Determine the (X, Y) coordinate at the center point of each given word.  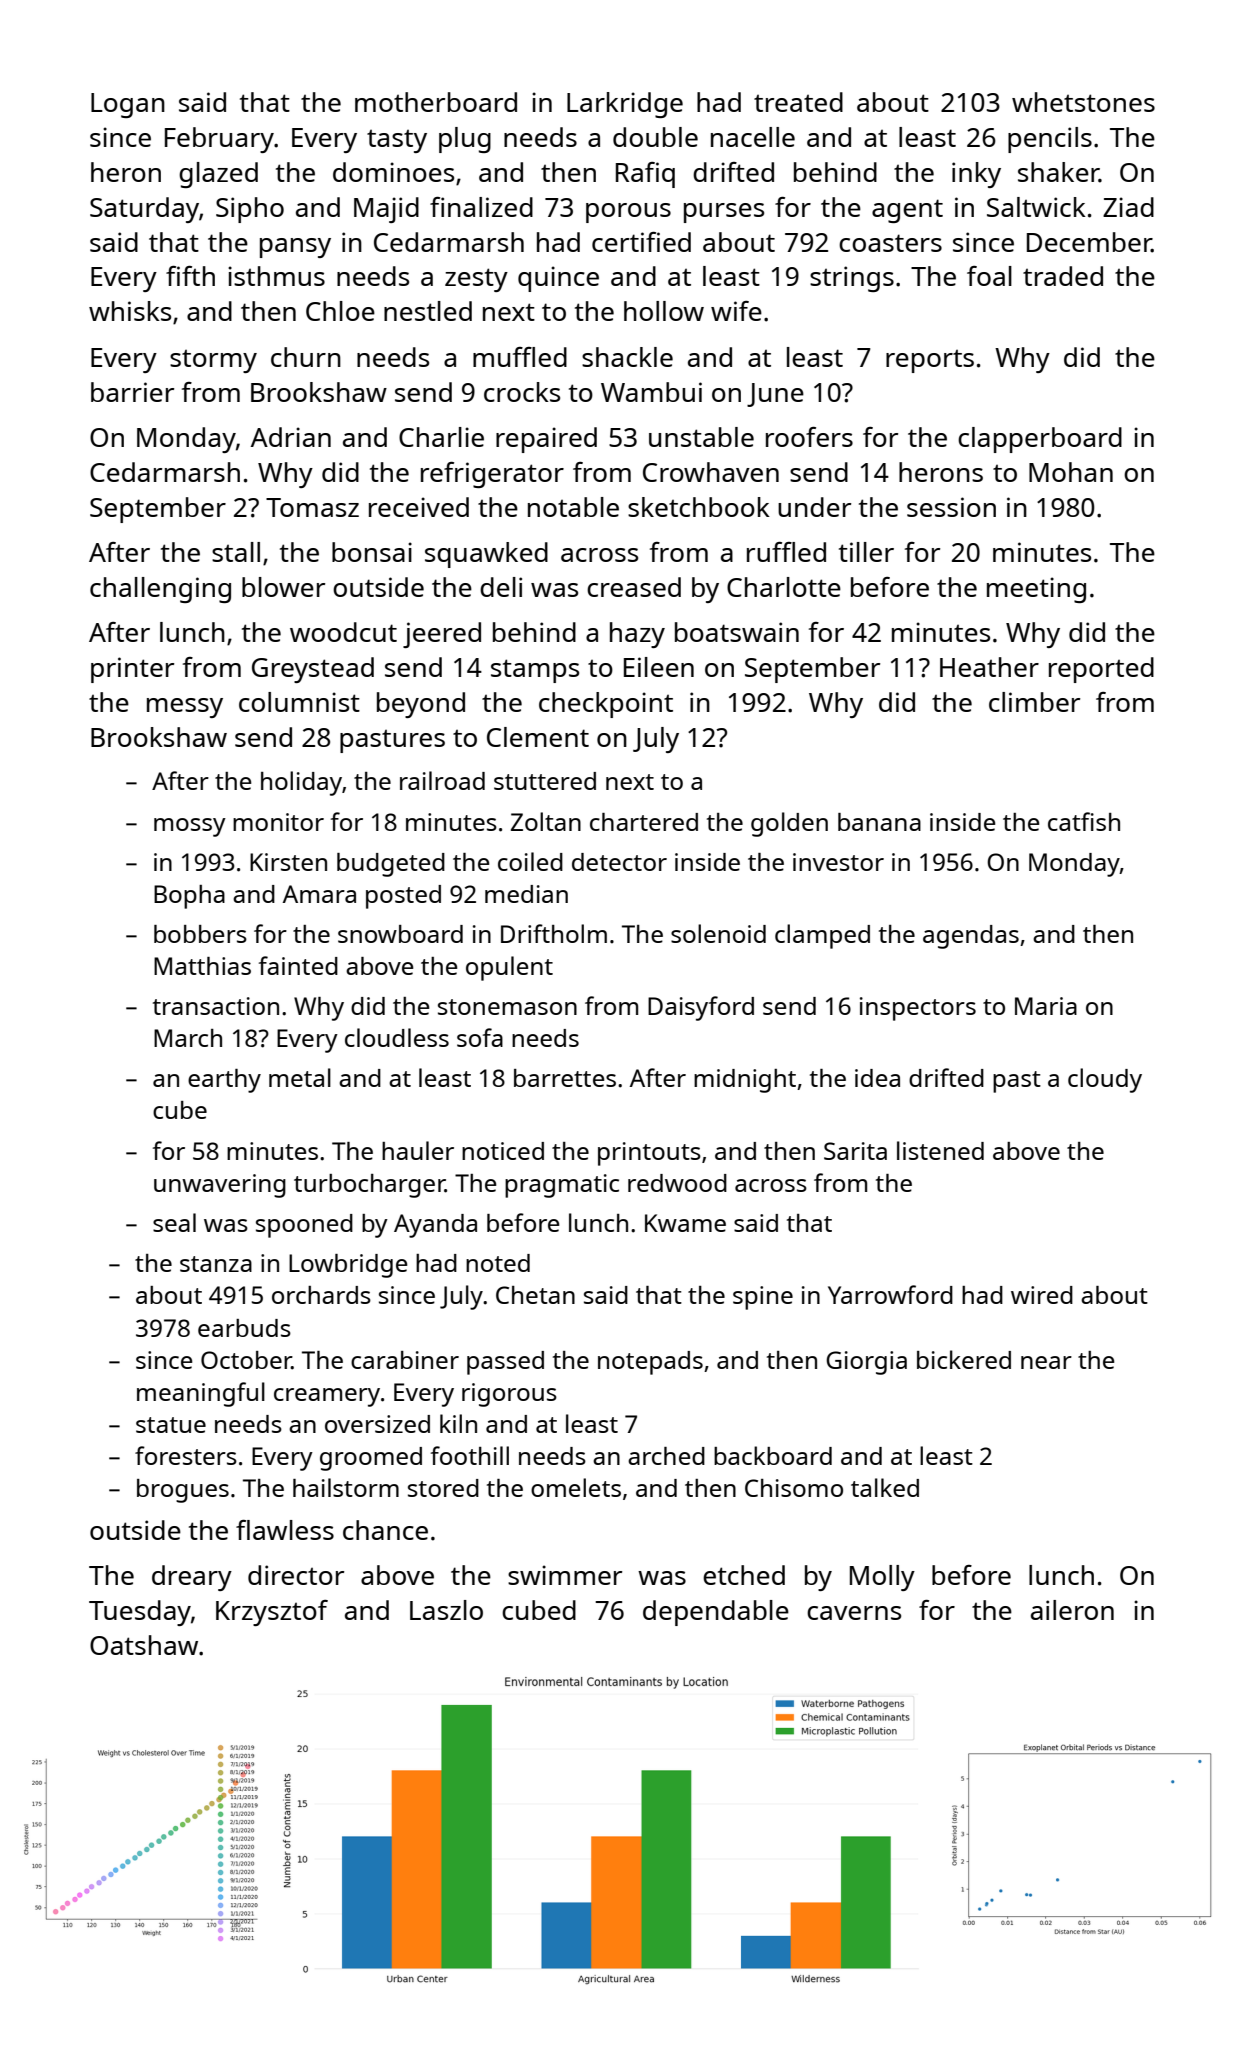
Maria (1046, 1006)
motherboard (436, 102)
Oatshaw (144, 1645)
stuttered (545, 781)
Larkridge (625, 105)
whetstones (1083, 102)
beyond (421, 705)
